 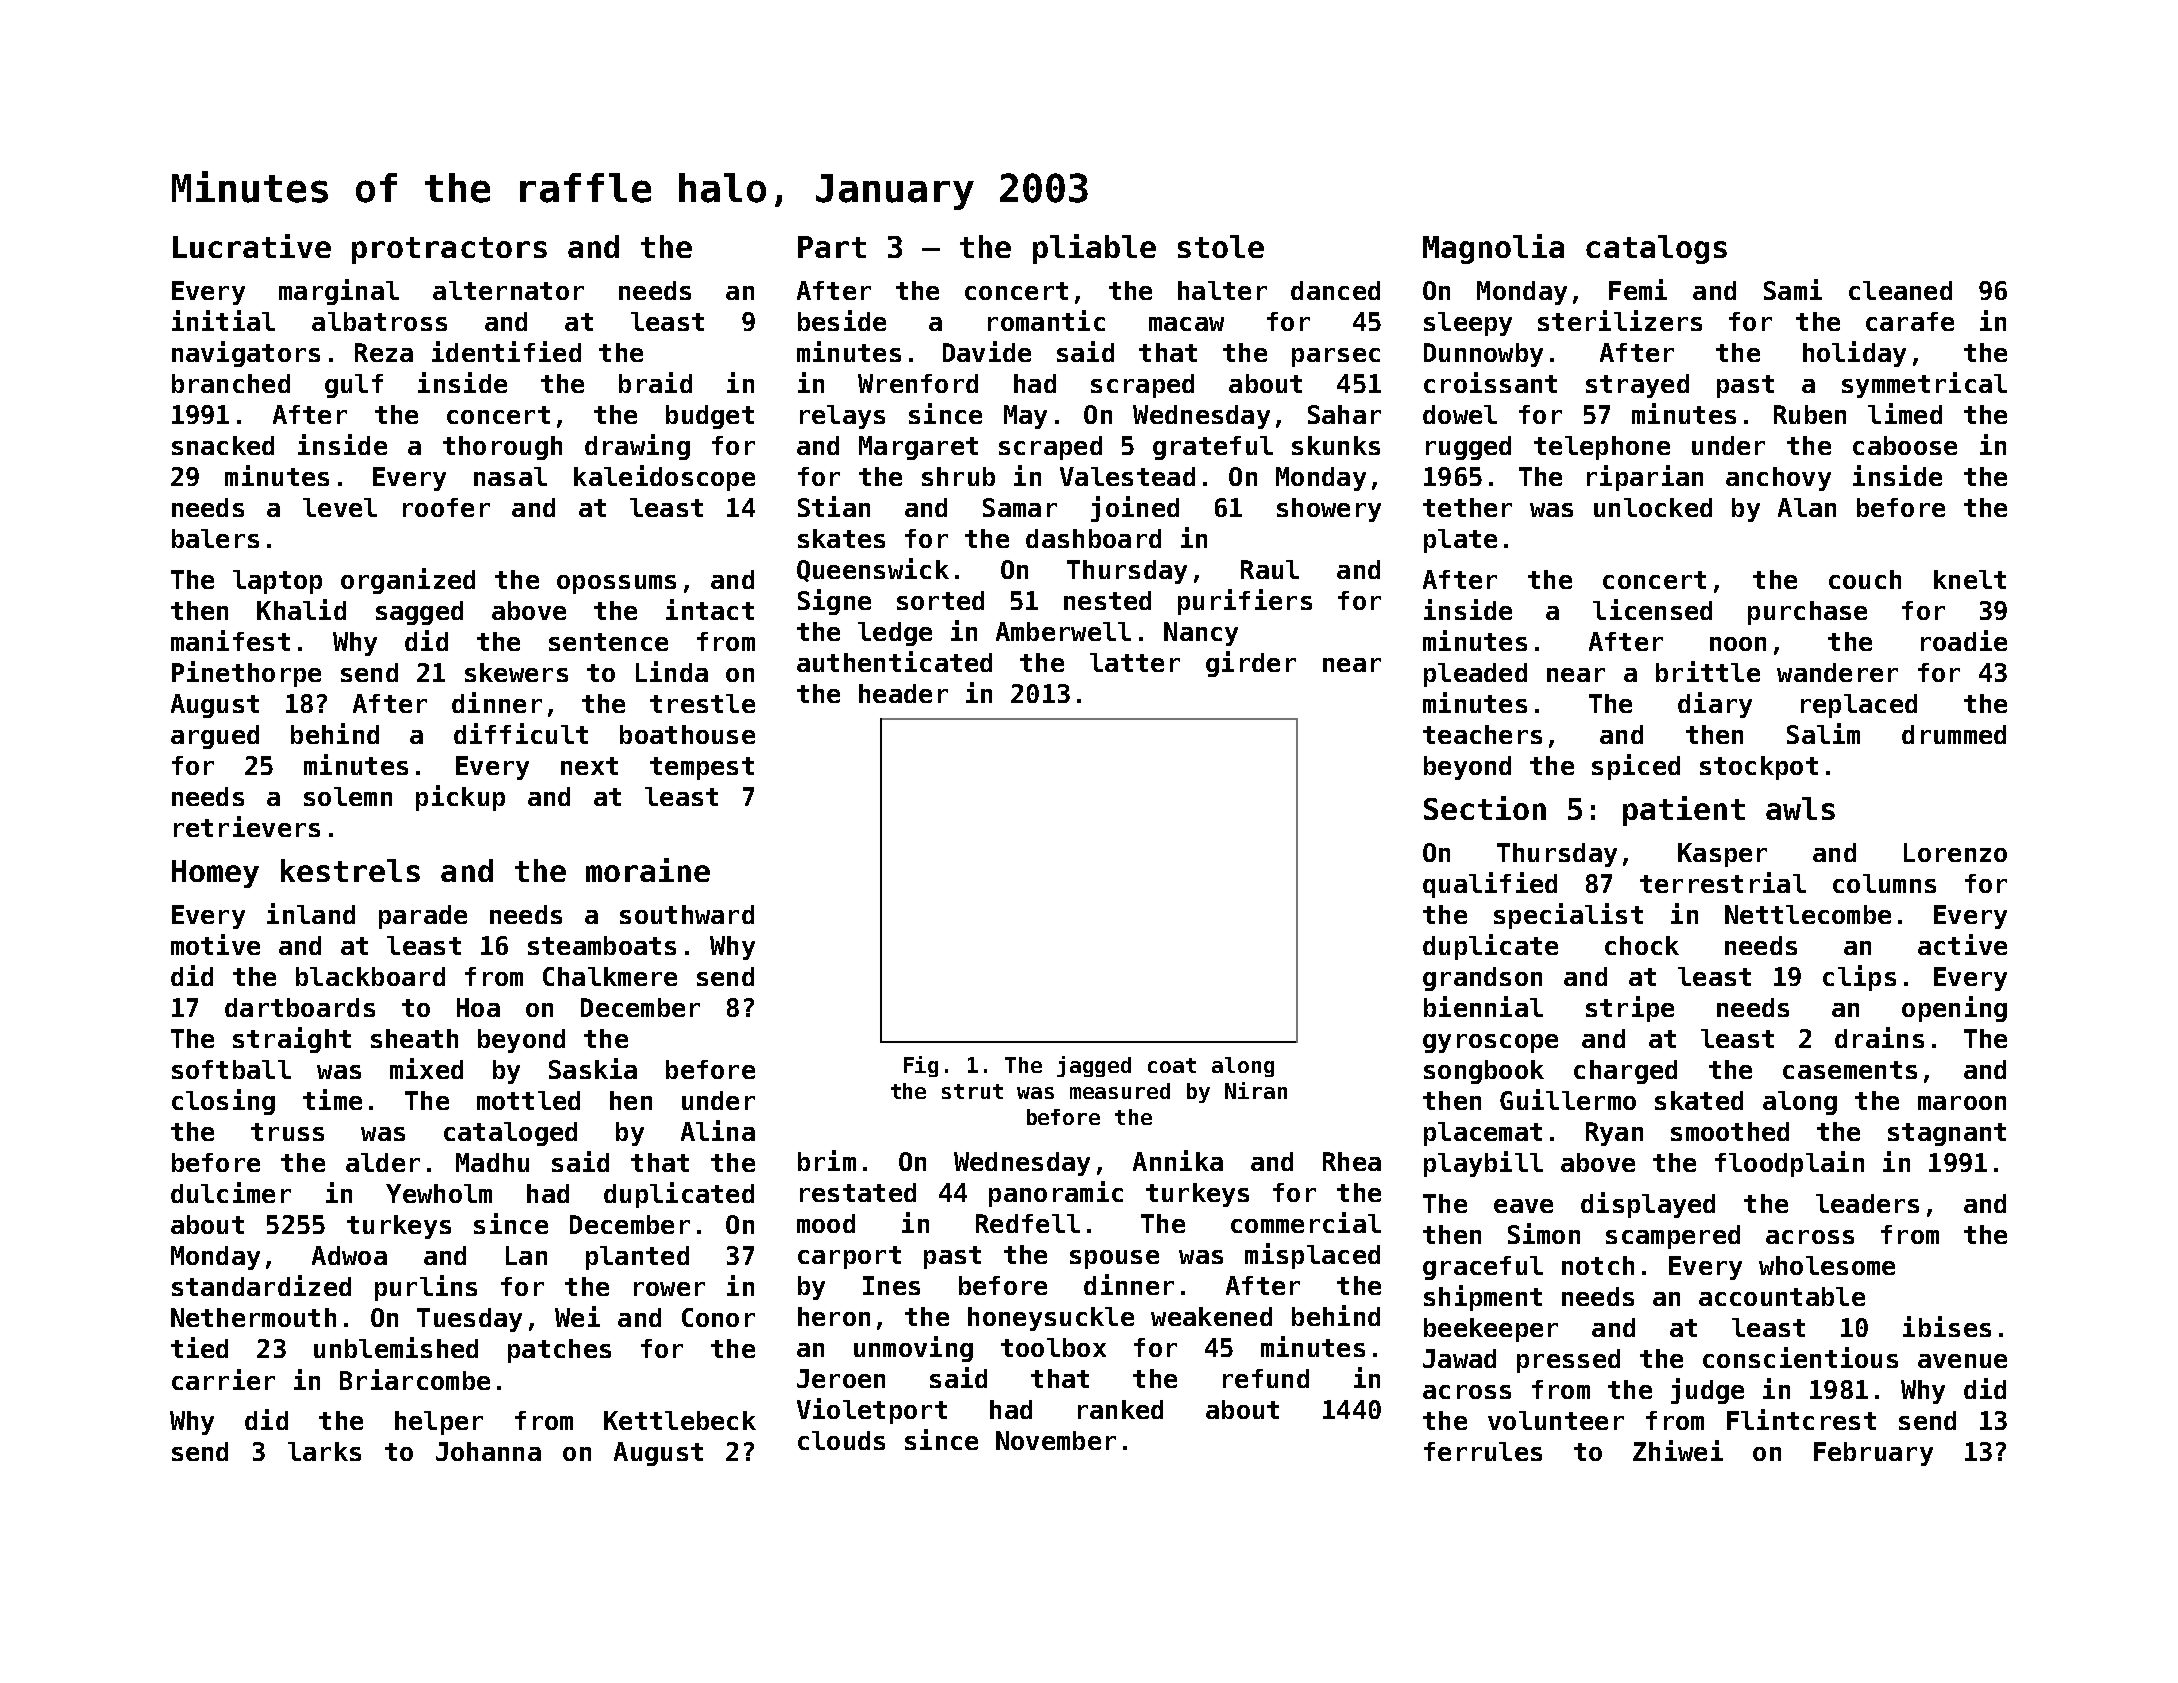 I want to click on catalogs, so click(x=1656, y=249).
